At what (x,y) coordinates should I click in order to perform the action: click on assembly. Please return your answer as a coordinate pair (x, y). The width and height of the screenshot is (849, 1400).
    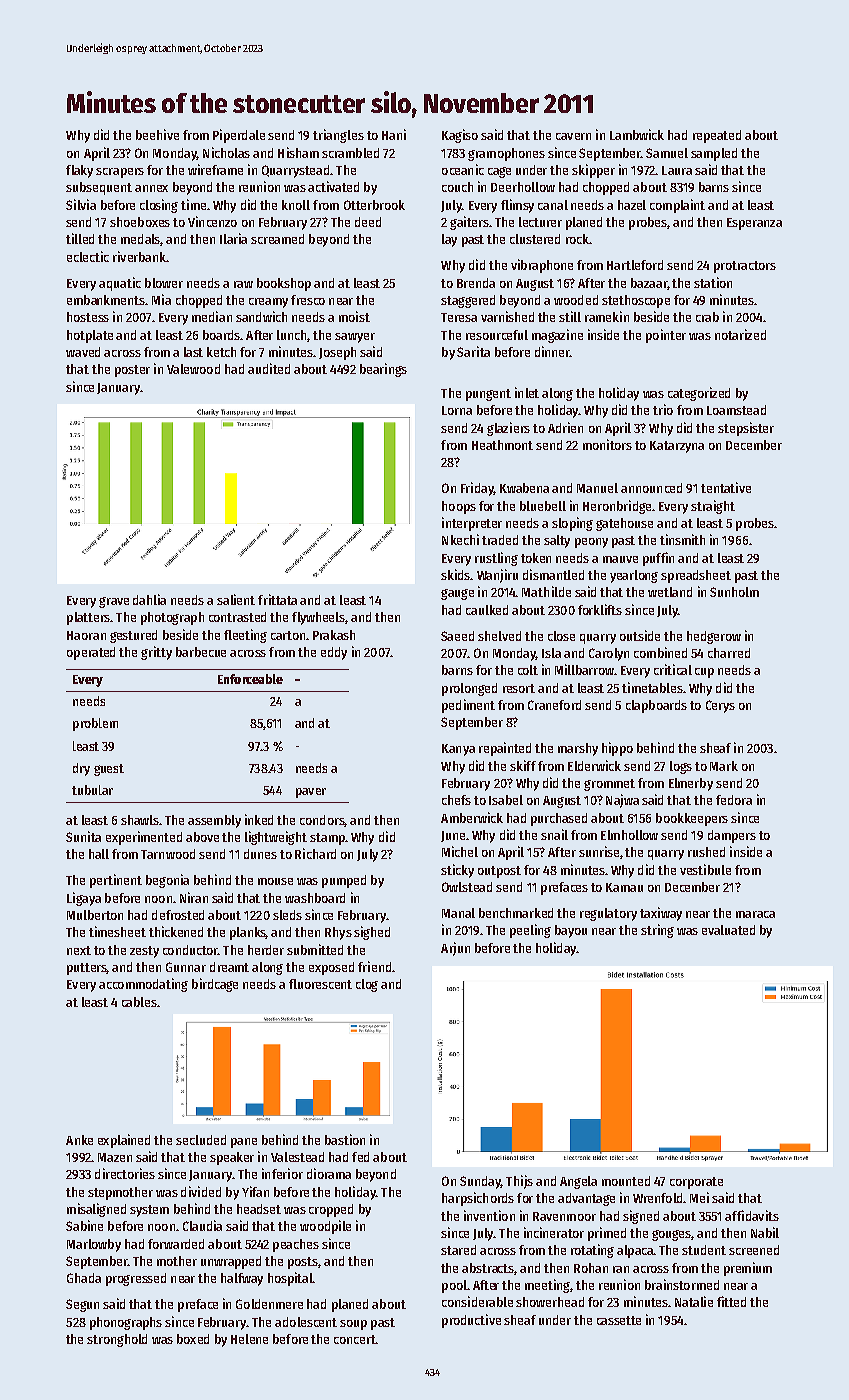
    Looking at the image, I should click on (214, 821).
